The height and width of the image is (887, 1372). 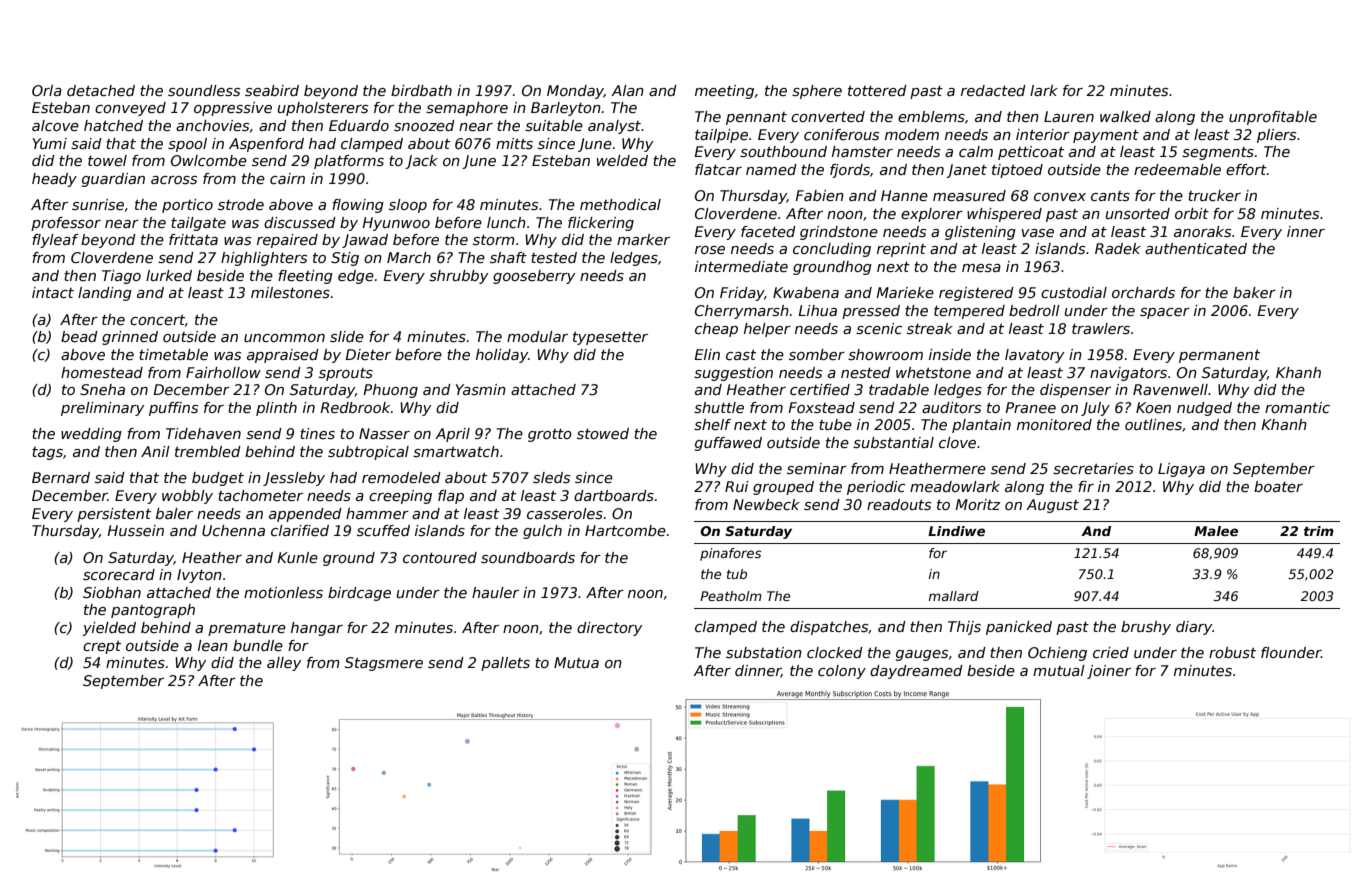 I want to click on tachometer, so click(x=260, y=495).
